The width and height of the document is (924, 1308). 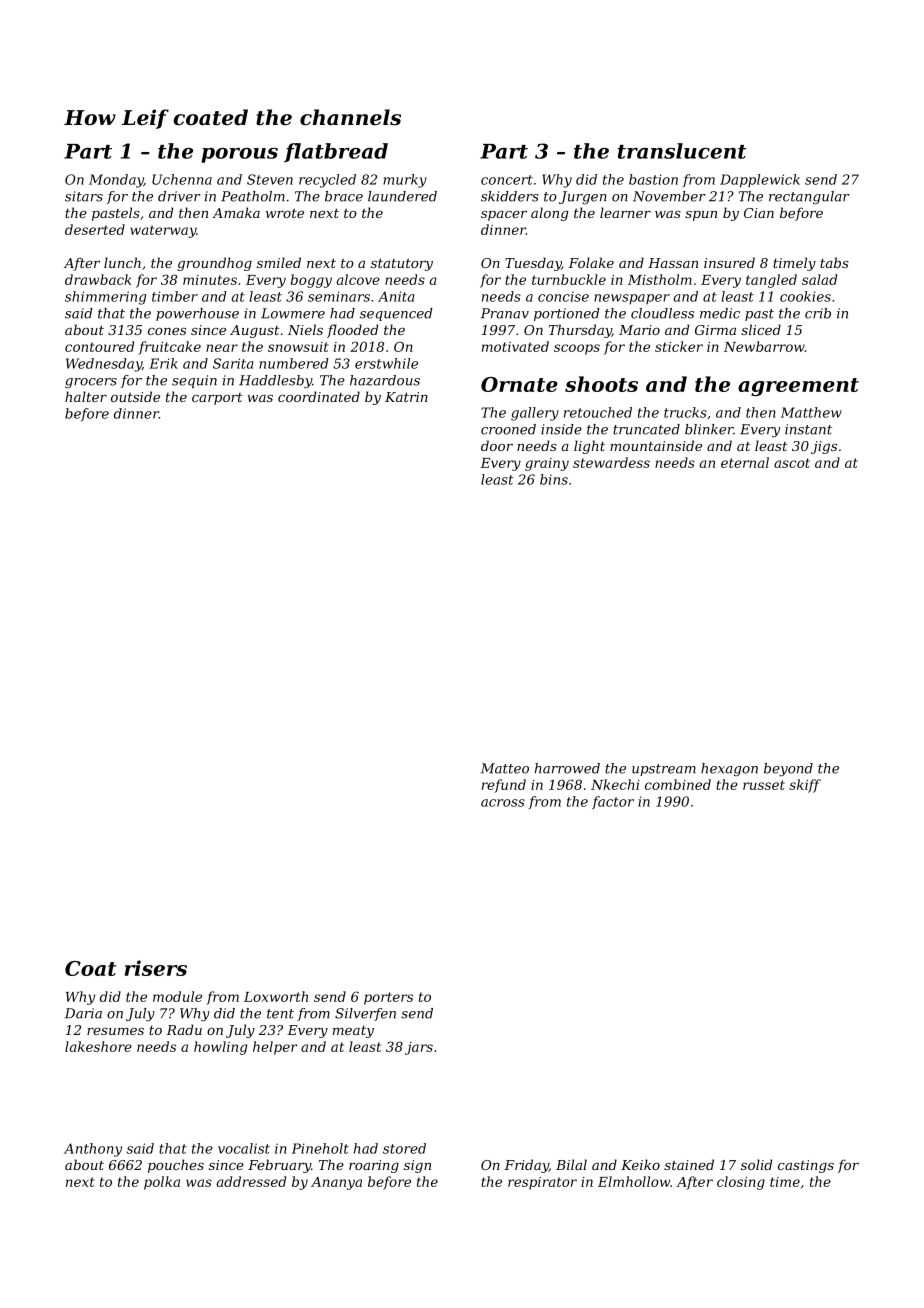 What do you see at coordinates (176, 1166) in the document?
I see `pouches` at bounding box center [176, 1166].
